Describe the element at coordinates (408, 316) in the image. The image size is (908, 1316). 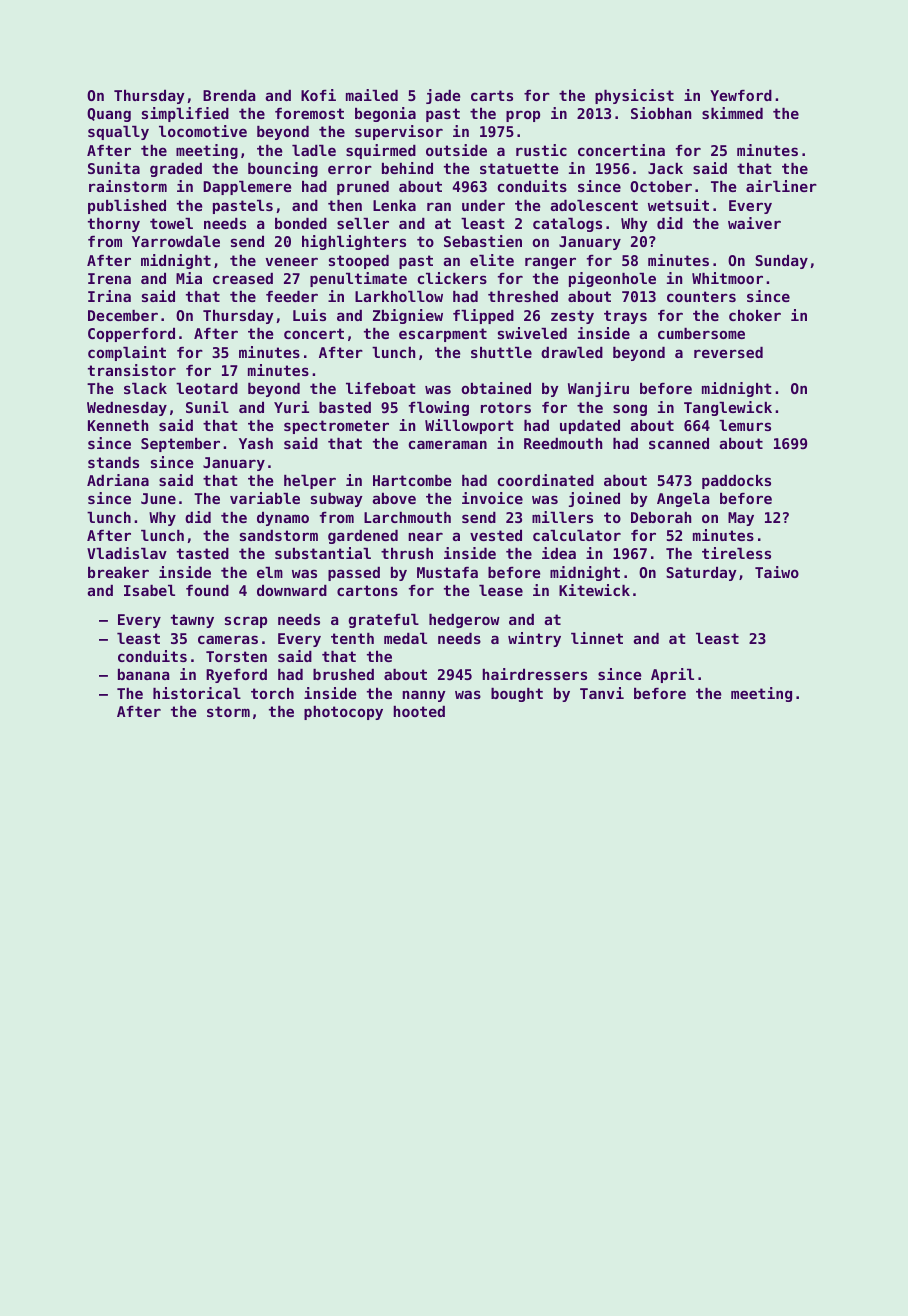
I see `Zbigniew` at that location.
